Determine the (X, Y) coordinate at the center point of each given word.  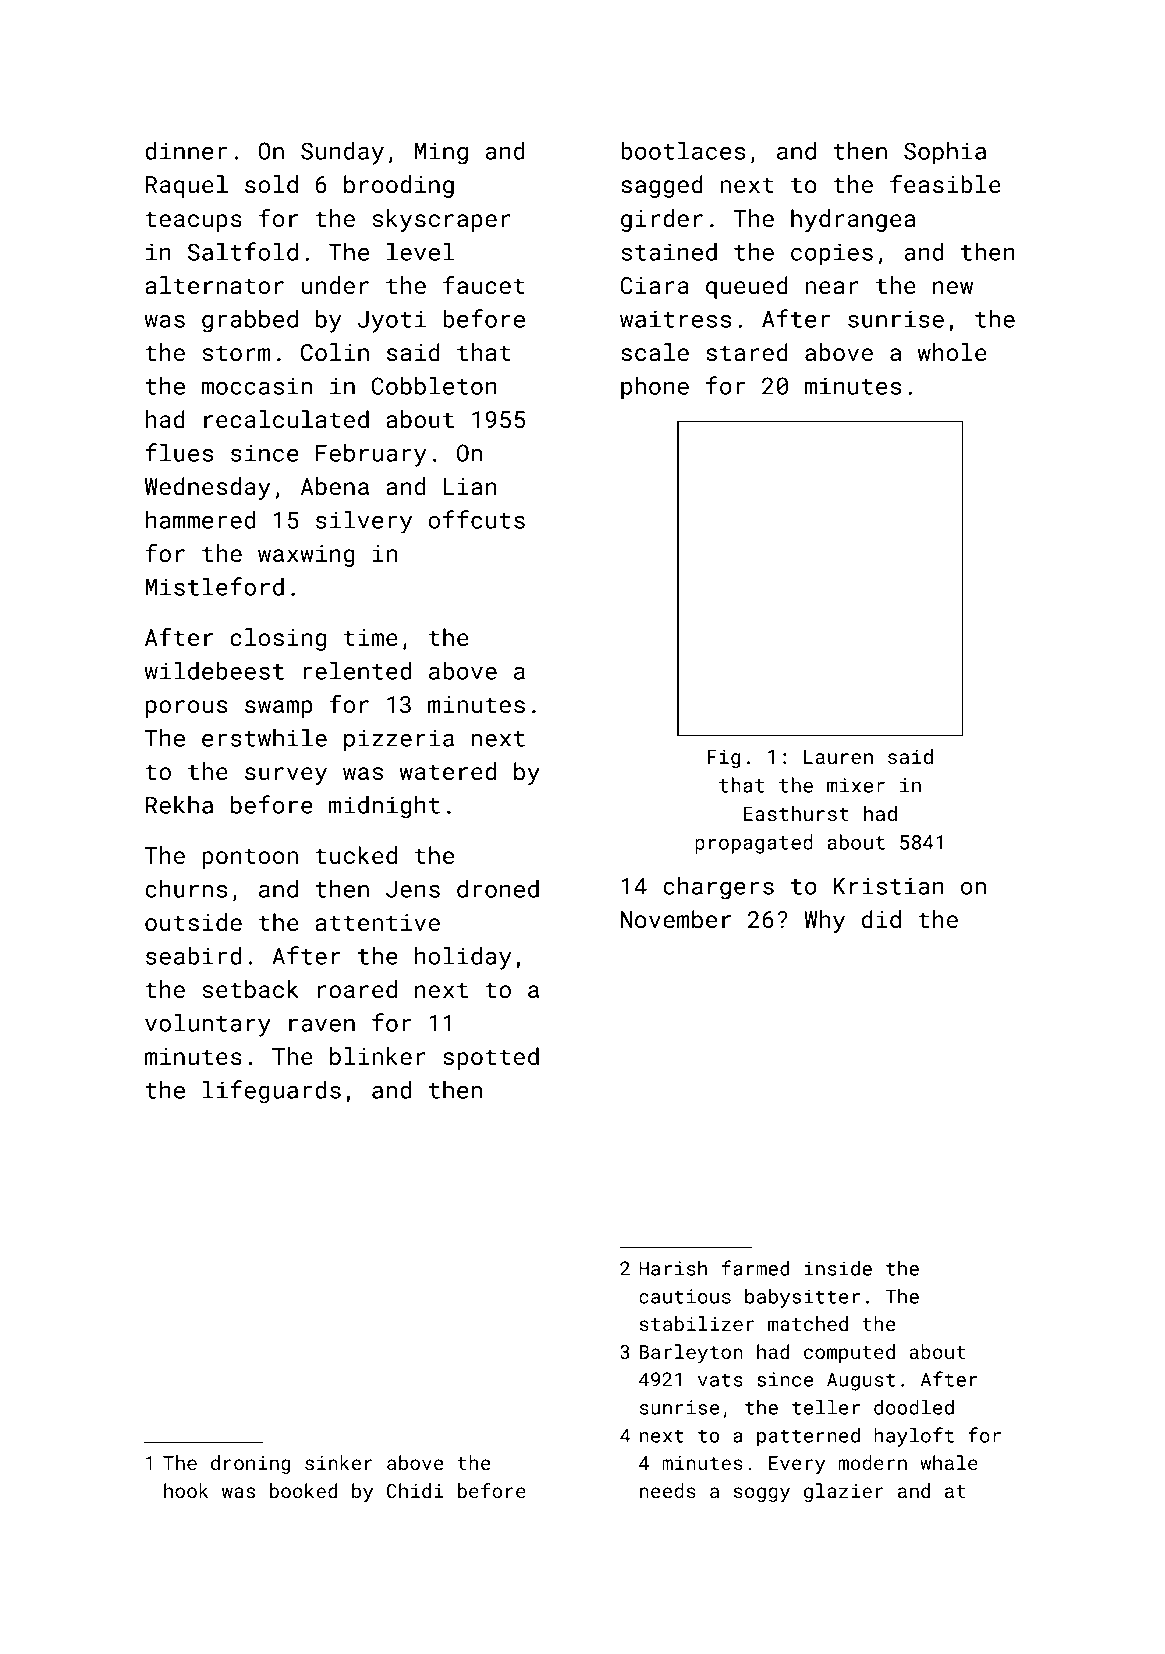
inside (838, 1268)
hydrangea (853, 220)
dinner (186, 151)
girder (662, 220)
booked (303, 1490)
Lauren (838, 756)
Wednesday (208, 488)
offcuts (476, 519)
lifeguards (272, 1092)
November (676, 919)
